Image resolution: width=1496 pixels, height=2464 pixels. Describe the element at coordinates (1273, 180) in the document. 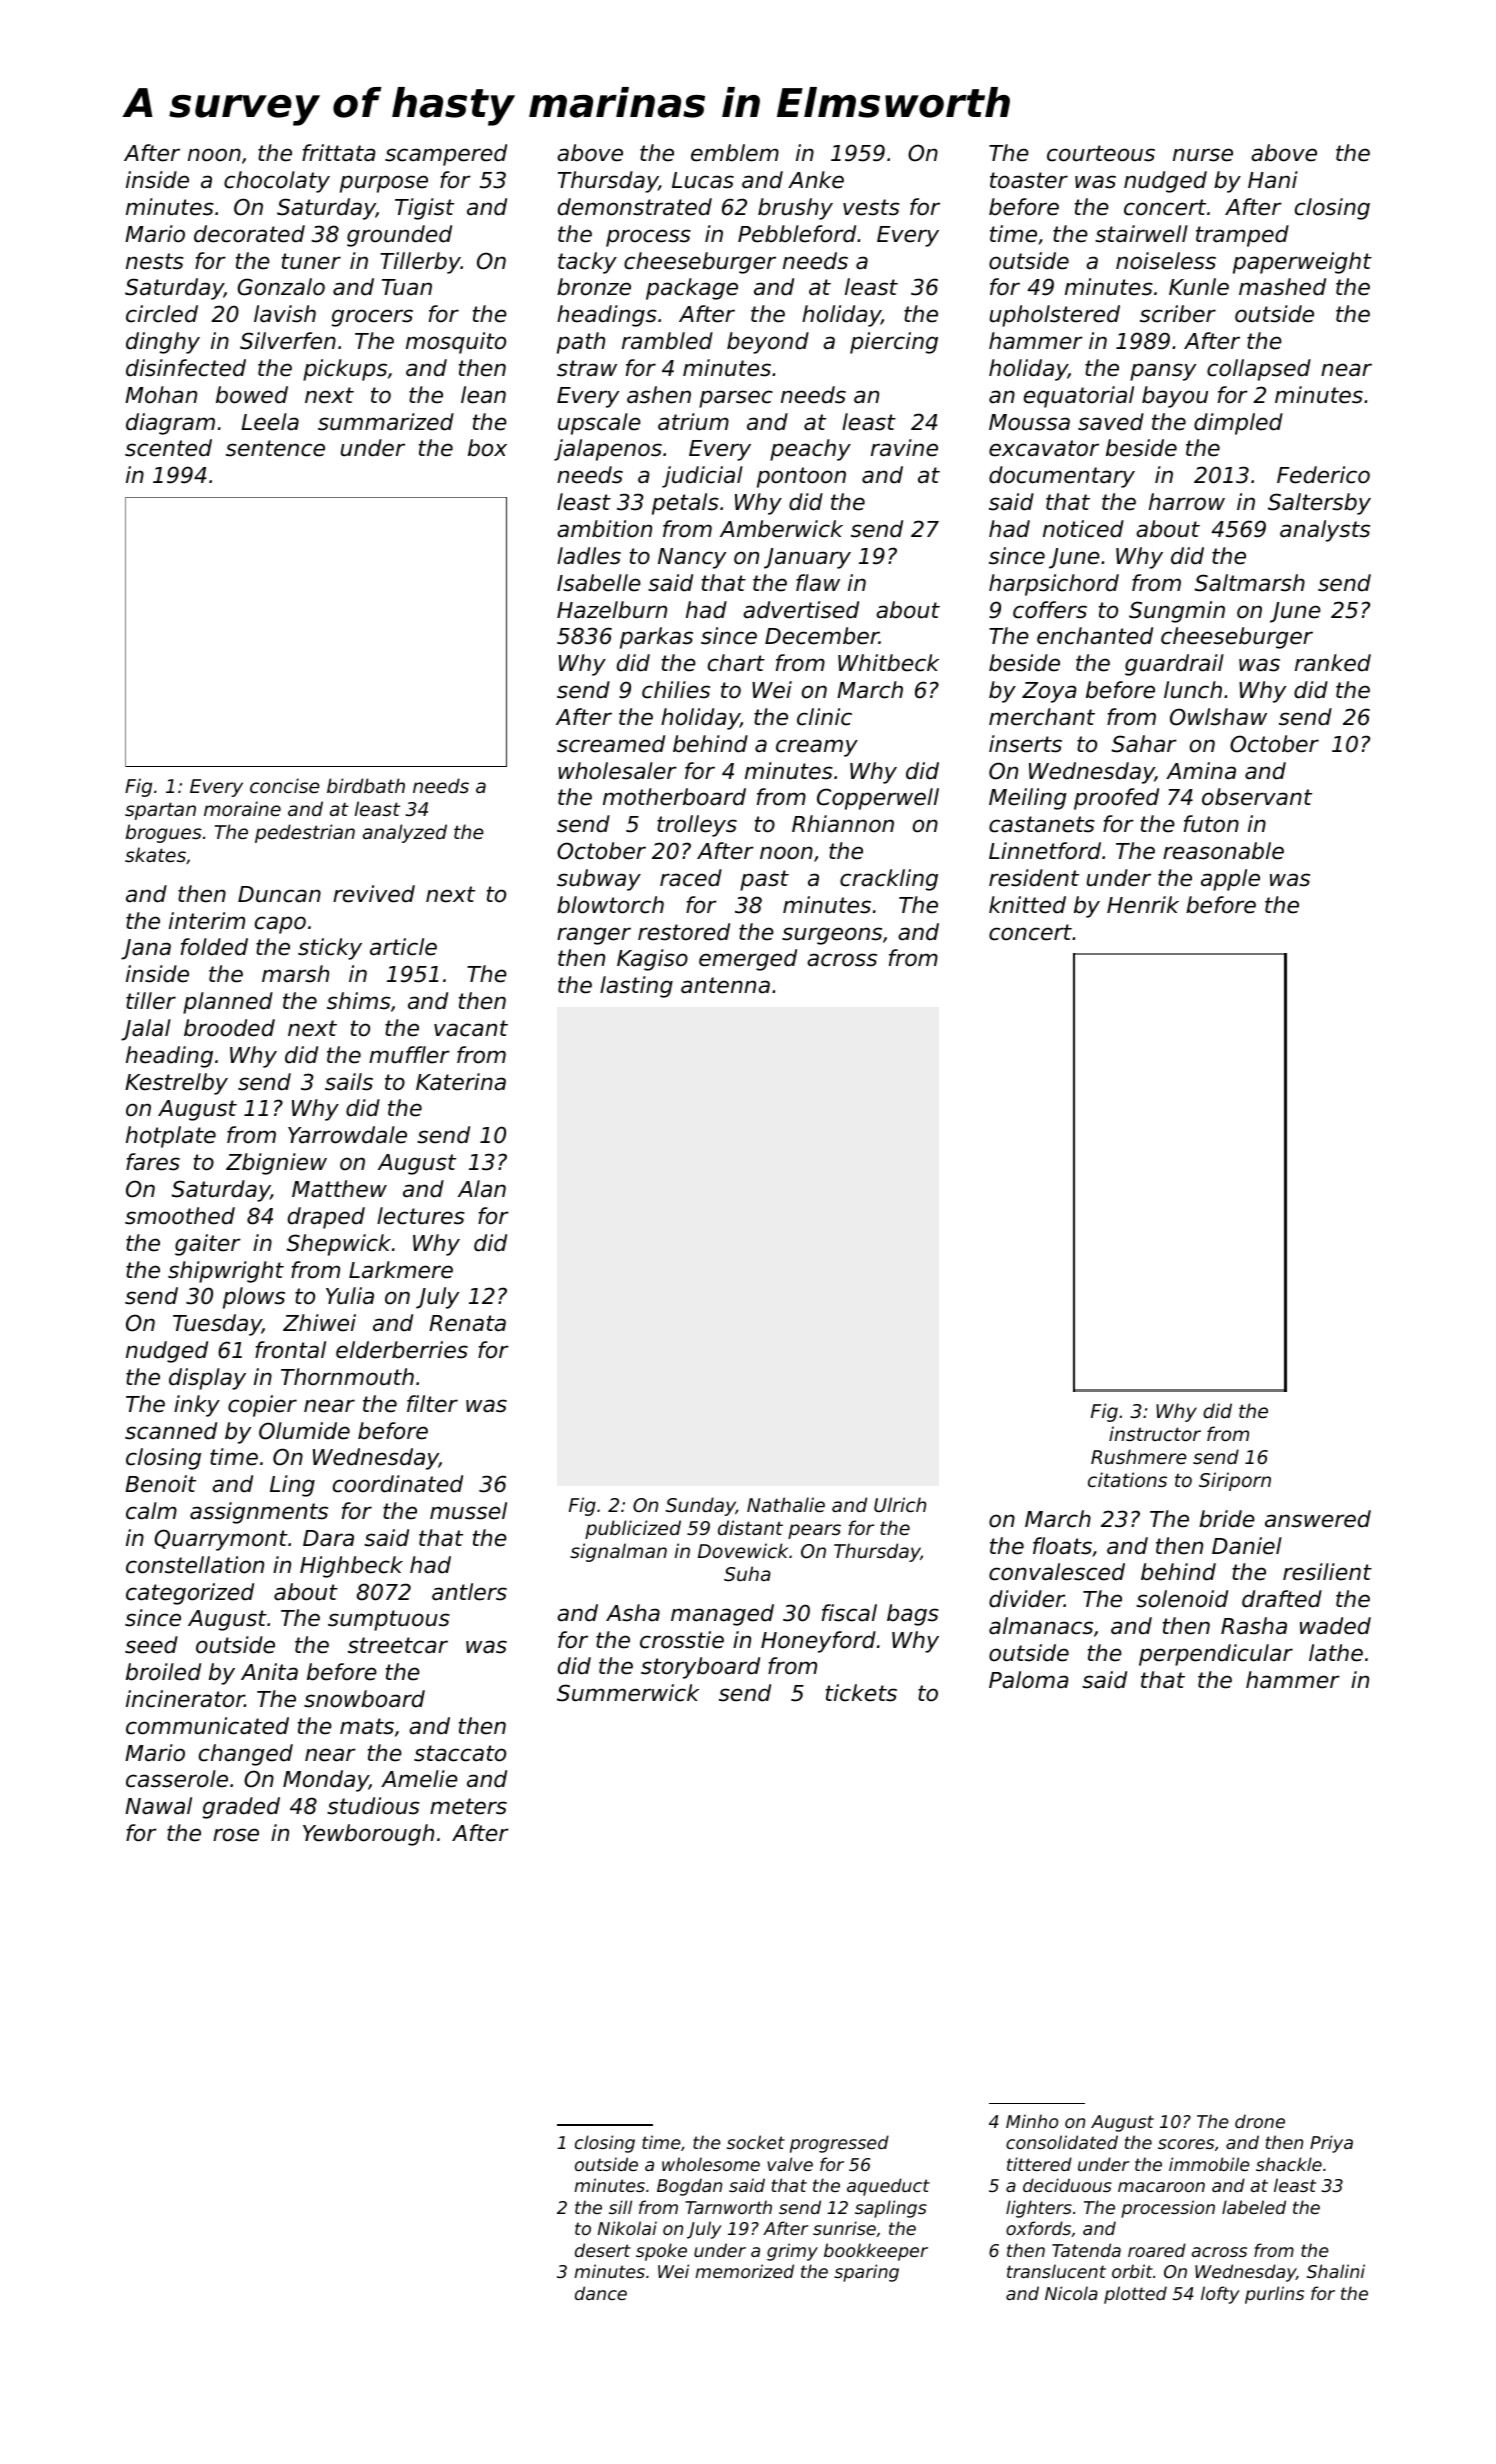

I see `Hani` at that location.
